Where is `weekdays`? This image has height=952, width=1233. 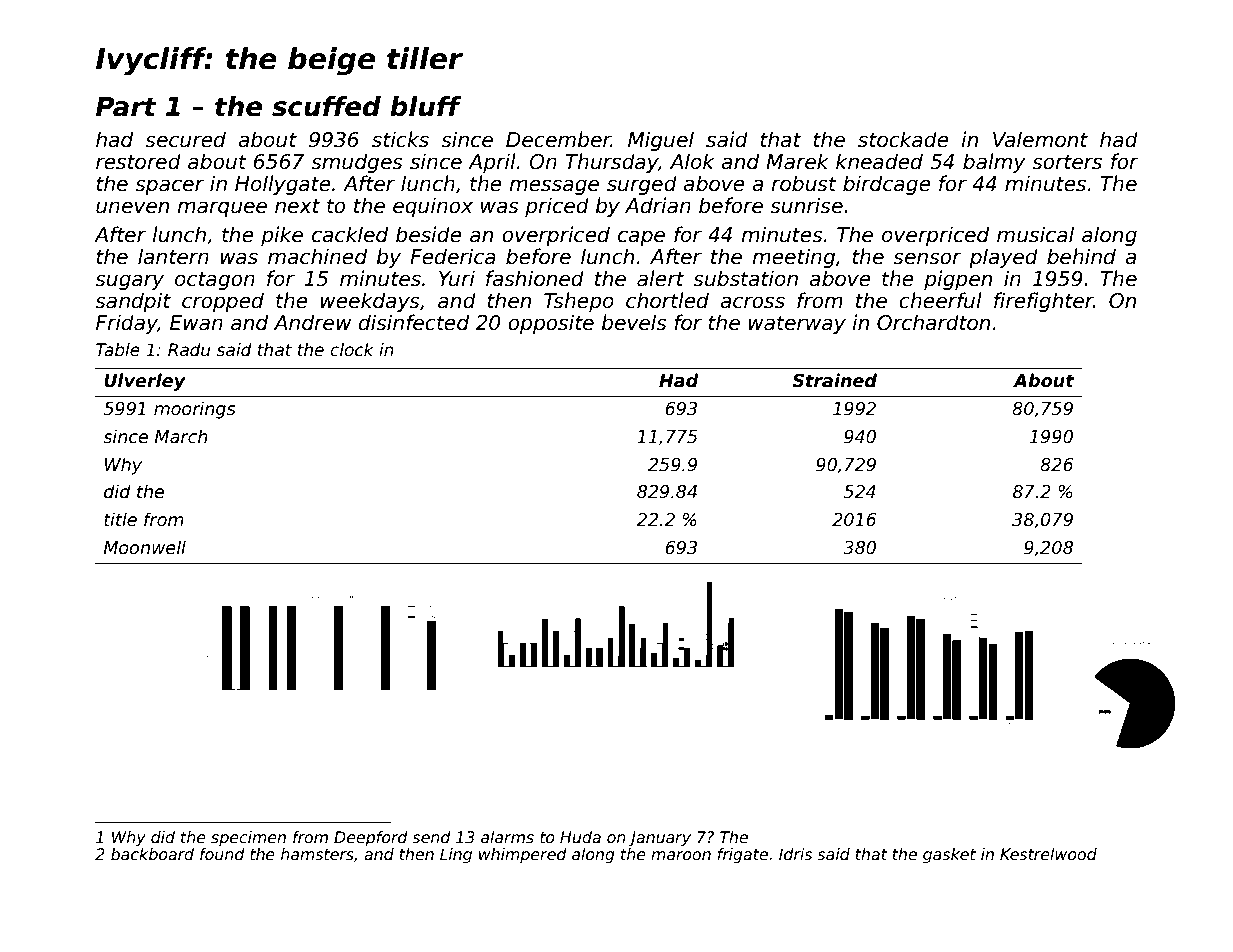
weekdays is located at coordinates (370, 302).
